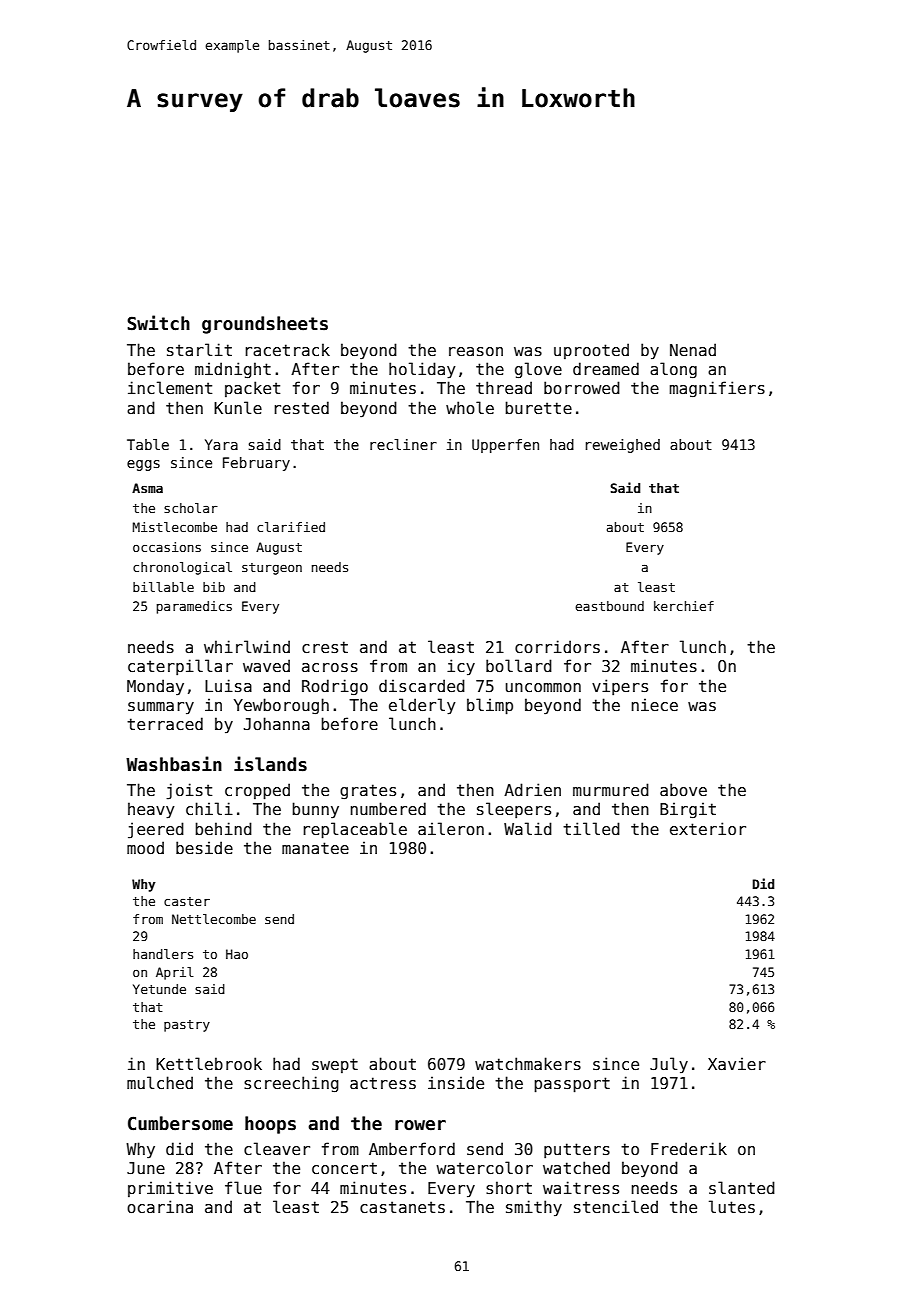  What do you see at coordinates (355, 830) in the screenshot?
I see `replaceable` at bounding box center [355, 830].
